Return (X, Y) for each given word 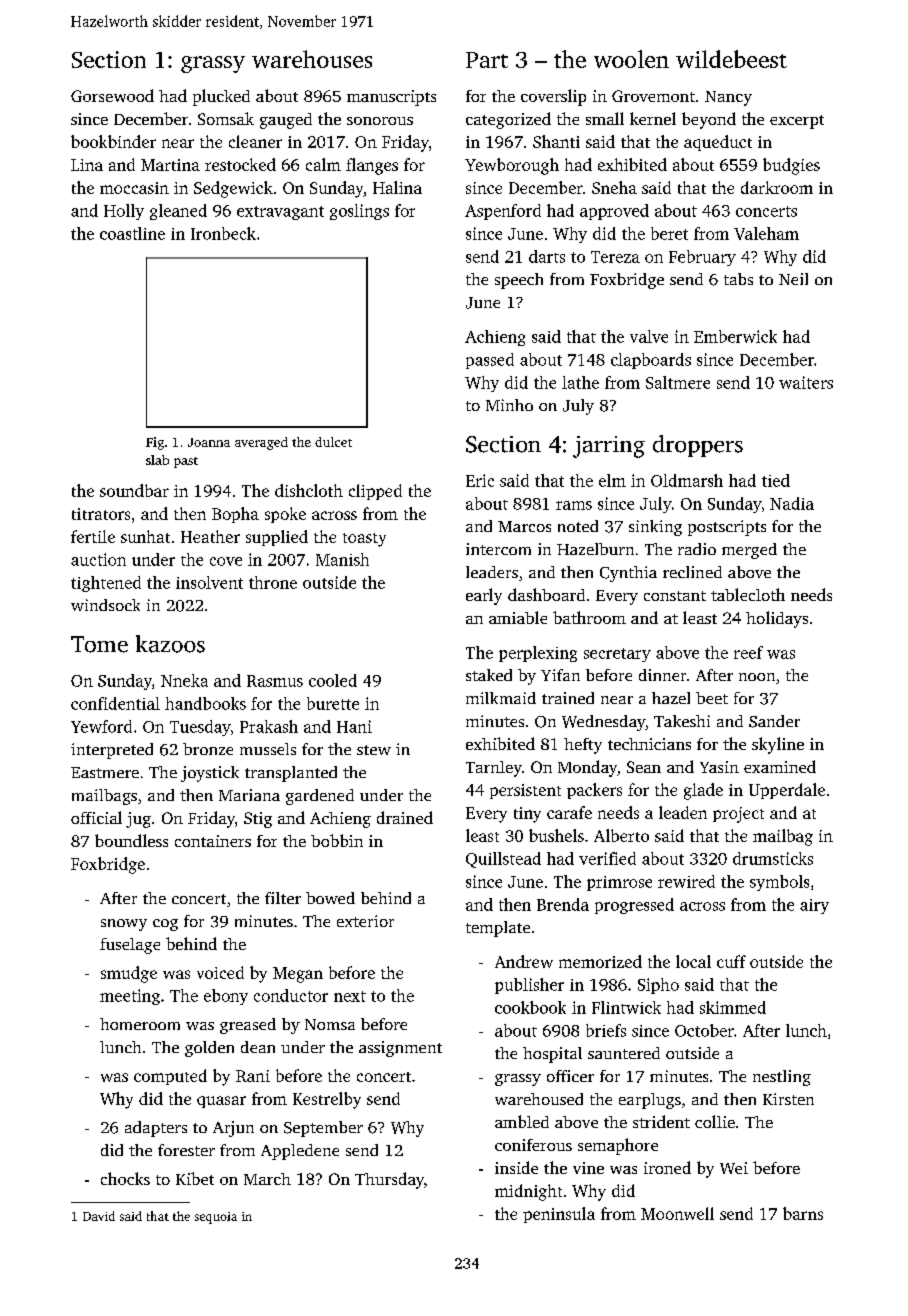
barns (803, 1213)
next (350, 996)
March (267, 1179)
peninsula (559, 1215)
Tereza (615, 257)
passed (490, 361)
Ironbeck (223, 233)
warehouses (312, 59)
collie (715, 1121)
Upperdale (787, 791)
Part (487, 60)
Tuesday (200, 728)
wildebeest (731, 59)
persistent (525, 791)
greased (248, 1026)
